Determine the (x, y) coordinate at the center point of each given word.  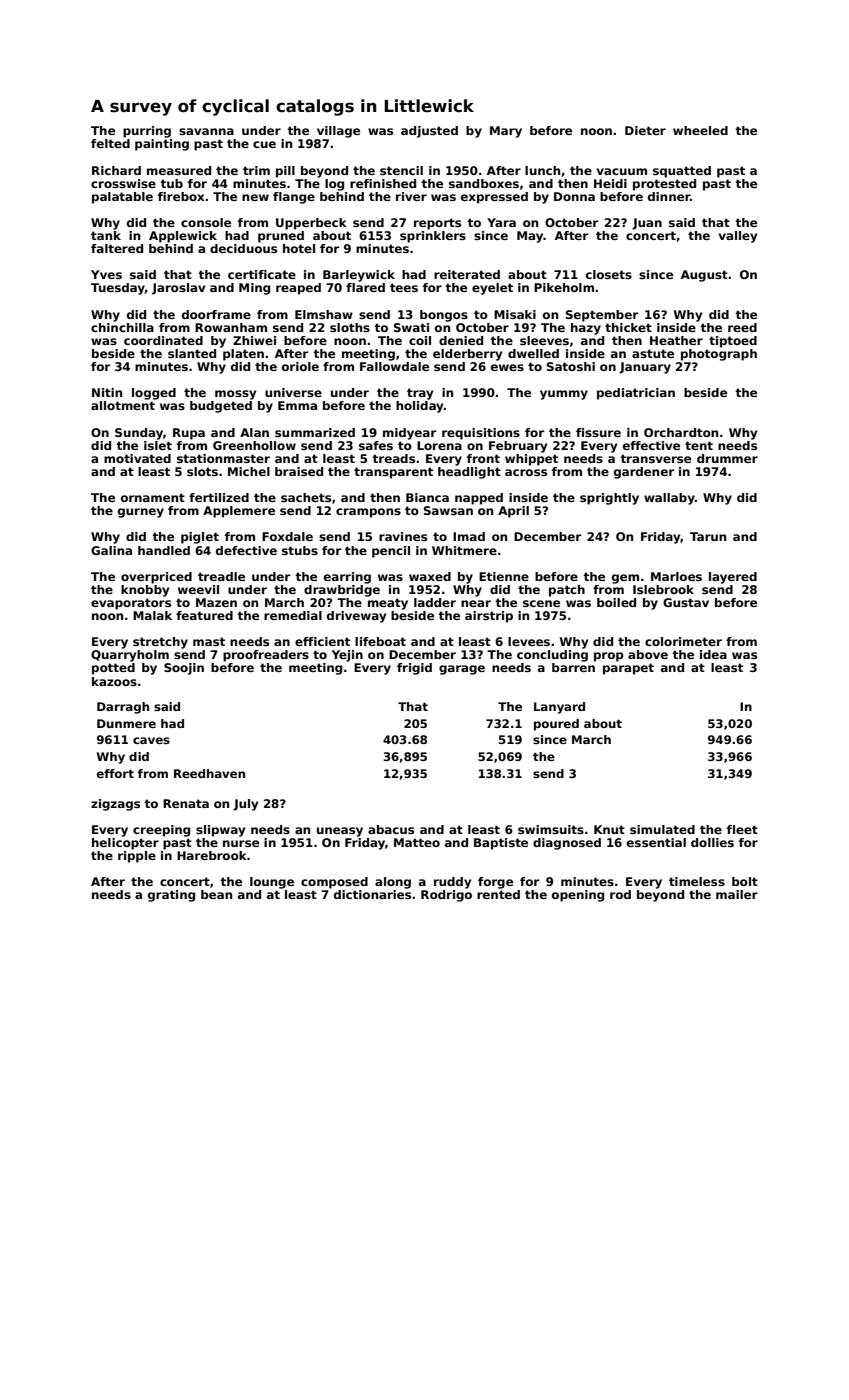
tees (404, 287)
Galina (111, 550)
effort (115, 773)
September (602, 316)
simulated (662, 829)
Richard (116, 170)
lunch (542, 170)
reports (437, 224)
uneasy (340, 832)
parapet (628, 669)
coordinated (163, 340)
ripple (137, 857)
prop (609, 657)
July (245, 805)
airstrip (489, 617)
